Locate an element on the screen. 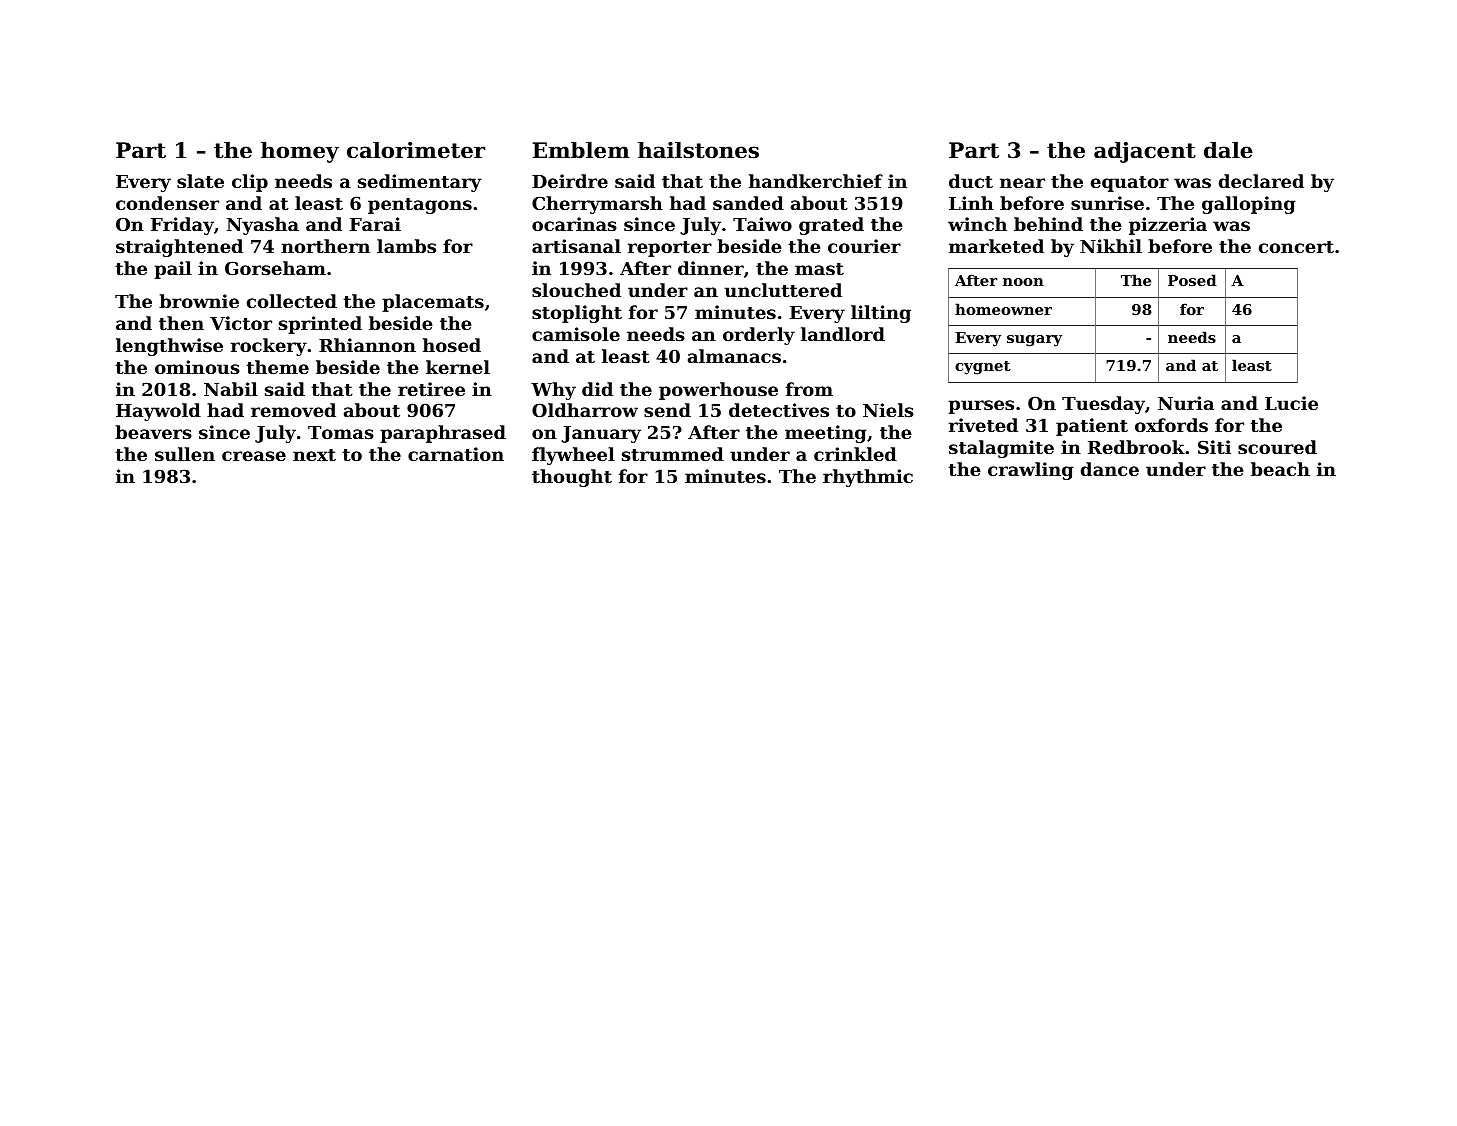 This screenshot has width=1457, height=1126. handkerchief is located at coordinates (816, 181).
